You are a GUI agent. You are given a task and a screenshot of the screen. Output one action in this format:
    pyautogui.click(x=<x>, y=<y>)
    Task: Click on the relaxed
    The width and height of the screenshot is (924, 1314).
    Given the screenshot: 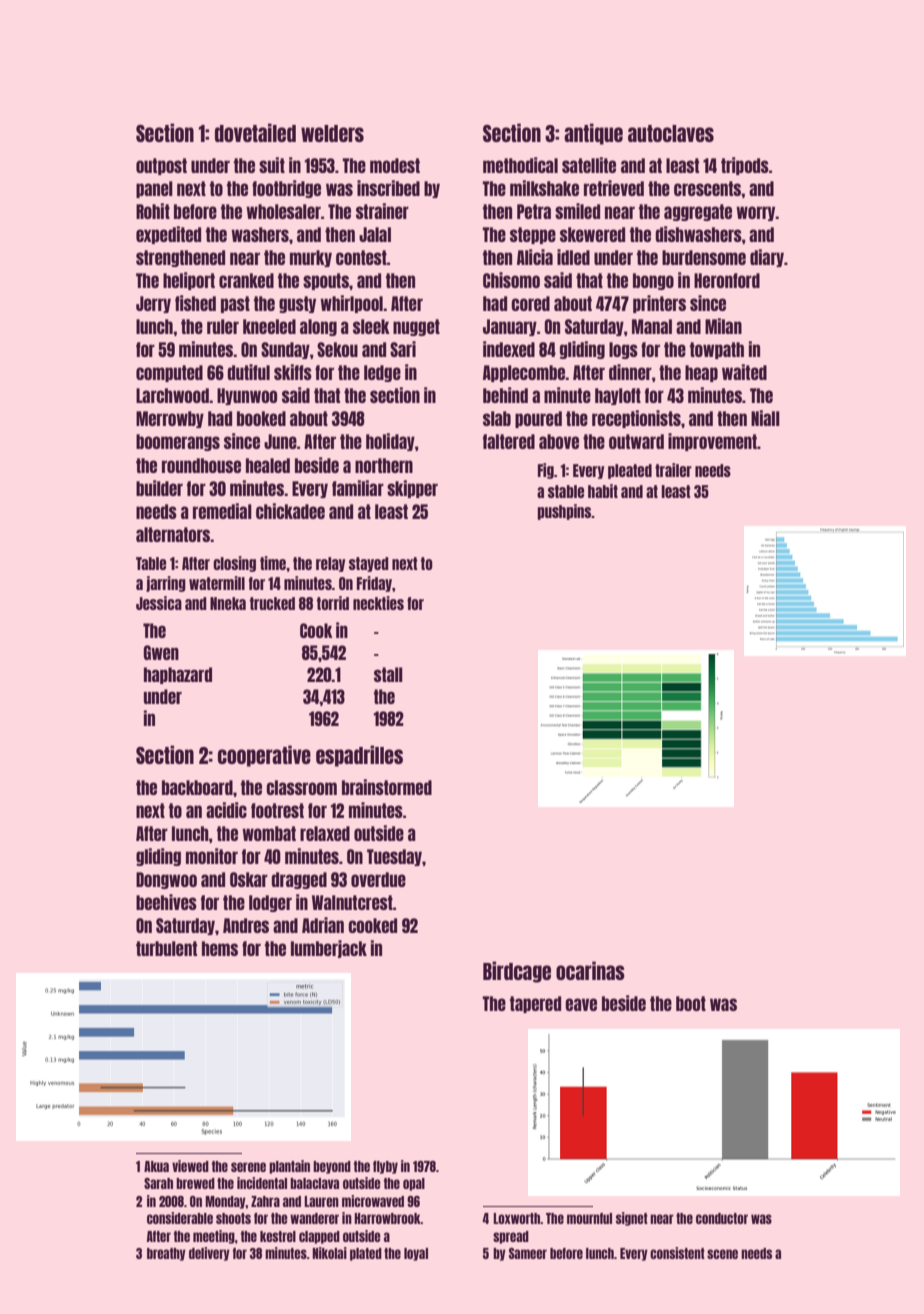 What is the action you would take?
    pyautogui.click(x=325, y=833)
